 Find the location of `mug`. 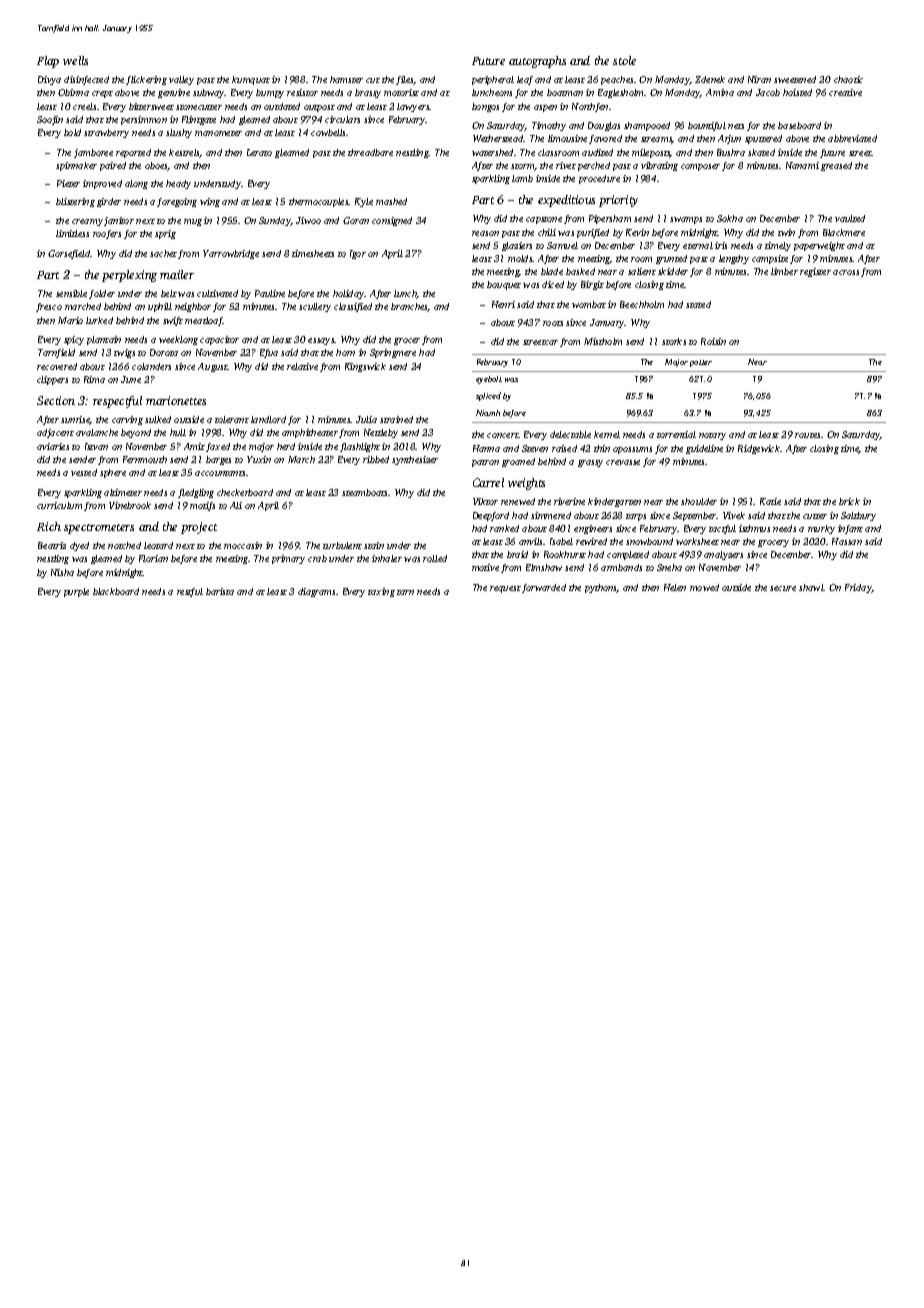

mug is located at coordinates (193, 222).
